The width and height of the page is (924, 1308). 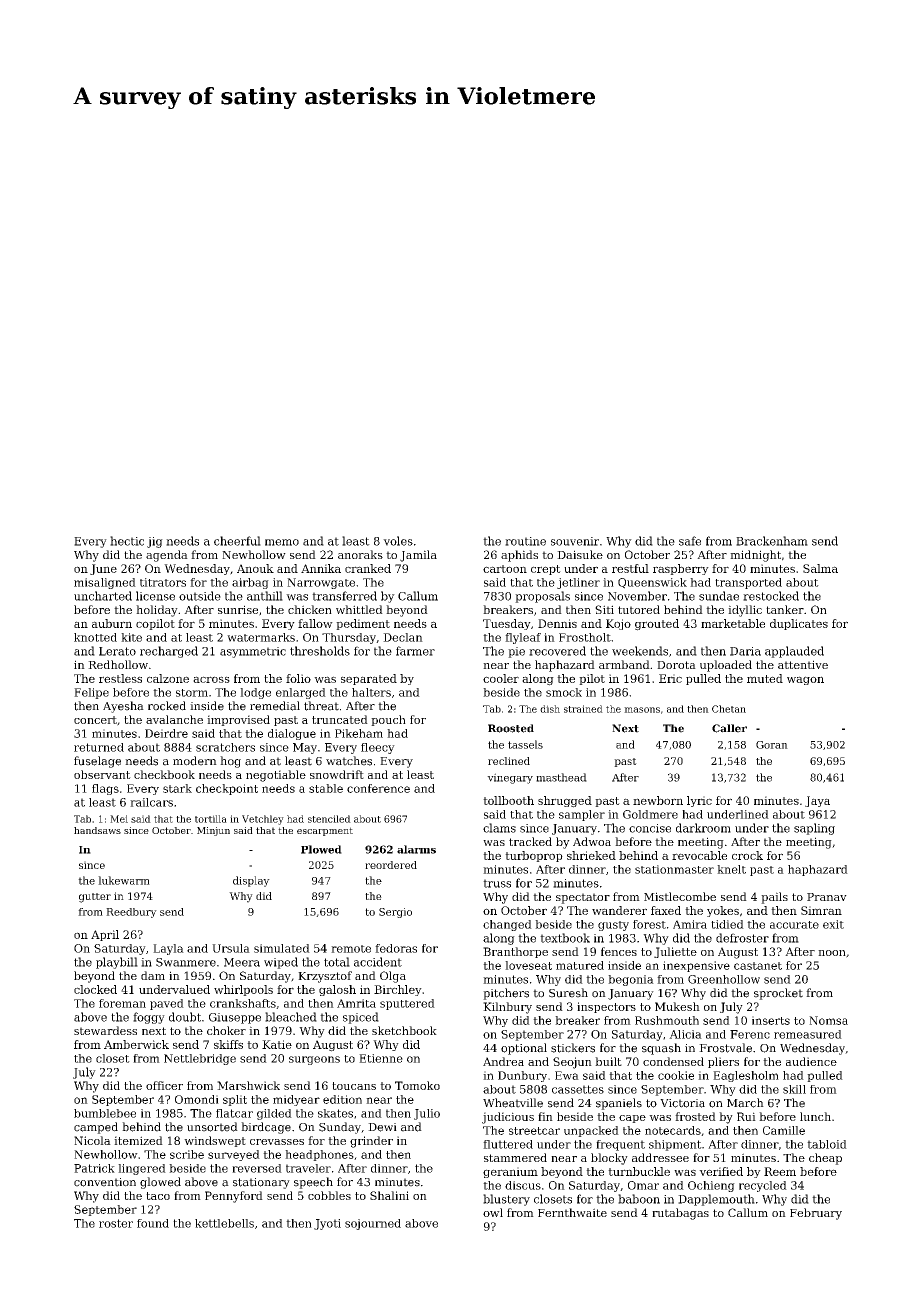 What do you see at coordinates (105, 1030) in the page?
I see `stewardess` at bounding box center [105, 1030].
